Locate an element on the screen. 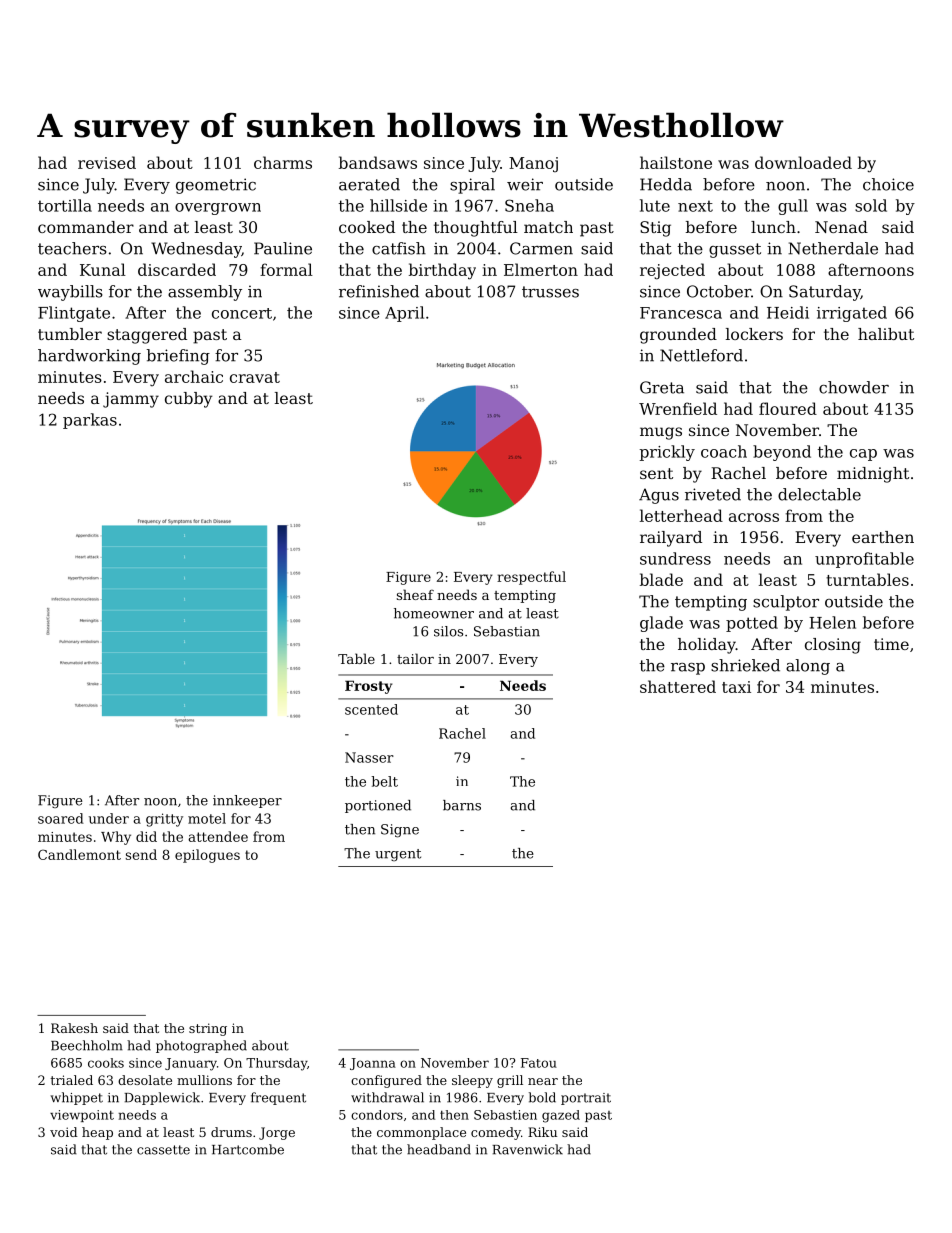  revised is located at coordinates (107, 162).
